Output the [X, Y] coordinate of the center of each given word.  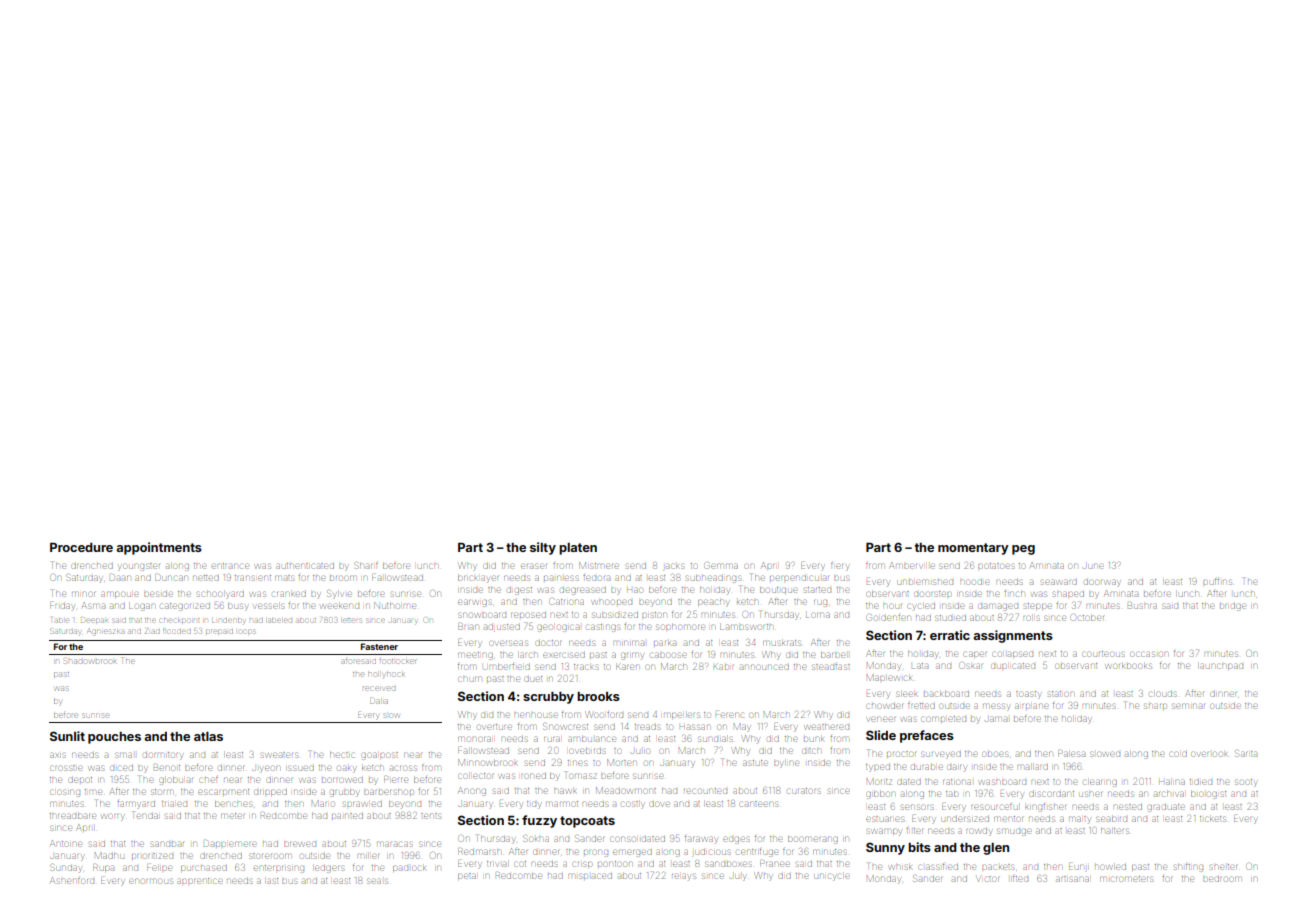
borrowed [342, 780]
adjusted [502, 628]
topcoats [587, 822]
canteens [759, 804]
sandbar [168, 844]
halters [1115, 831]
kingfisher [1045, 808]
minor [83, 594]
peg [1023, 550]
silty [543, 548]
